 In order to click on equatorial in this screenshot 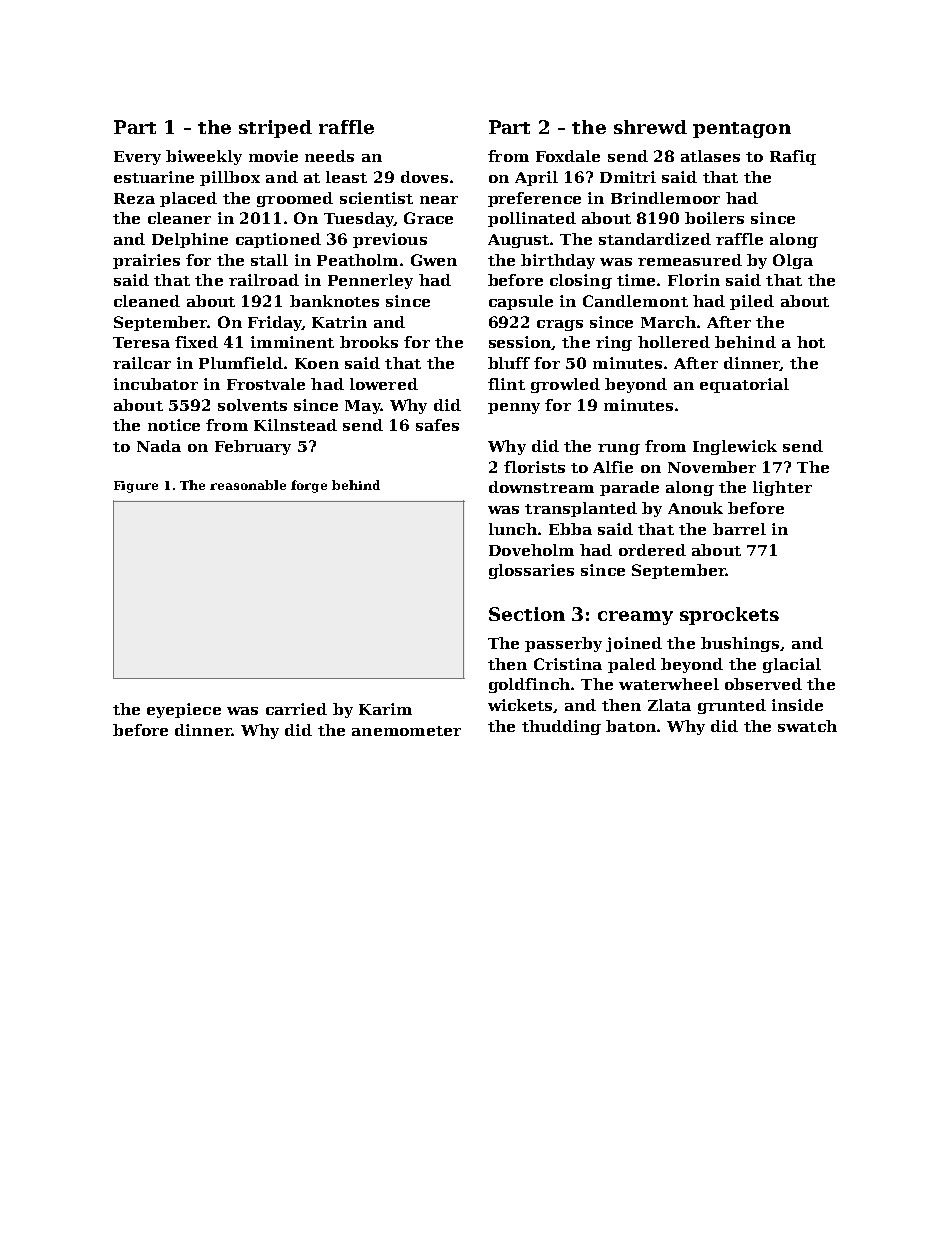, I will do `click(744, 385)`.
